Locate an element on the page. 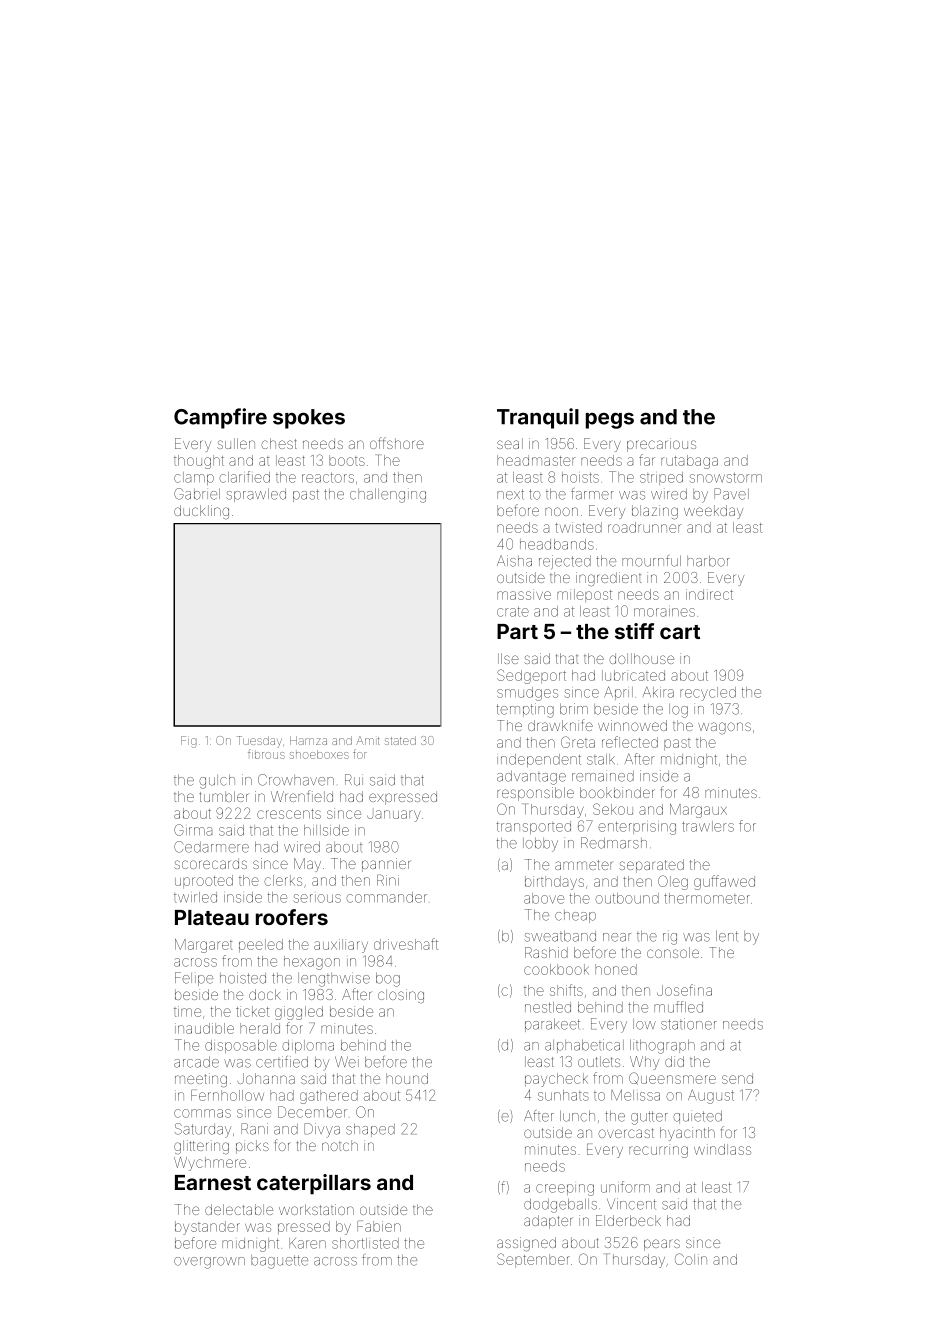  Aisha is located at coordinates (514, 561).
